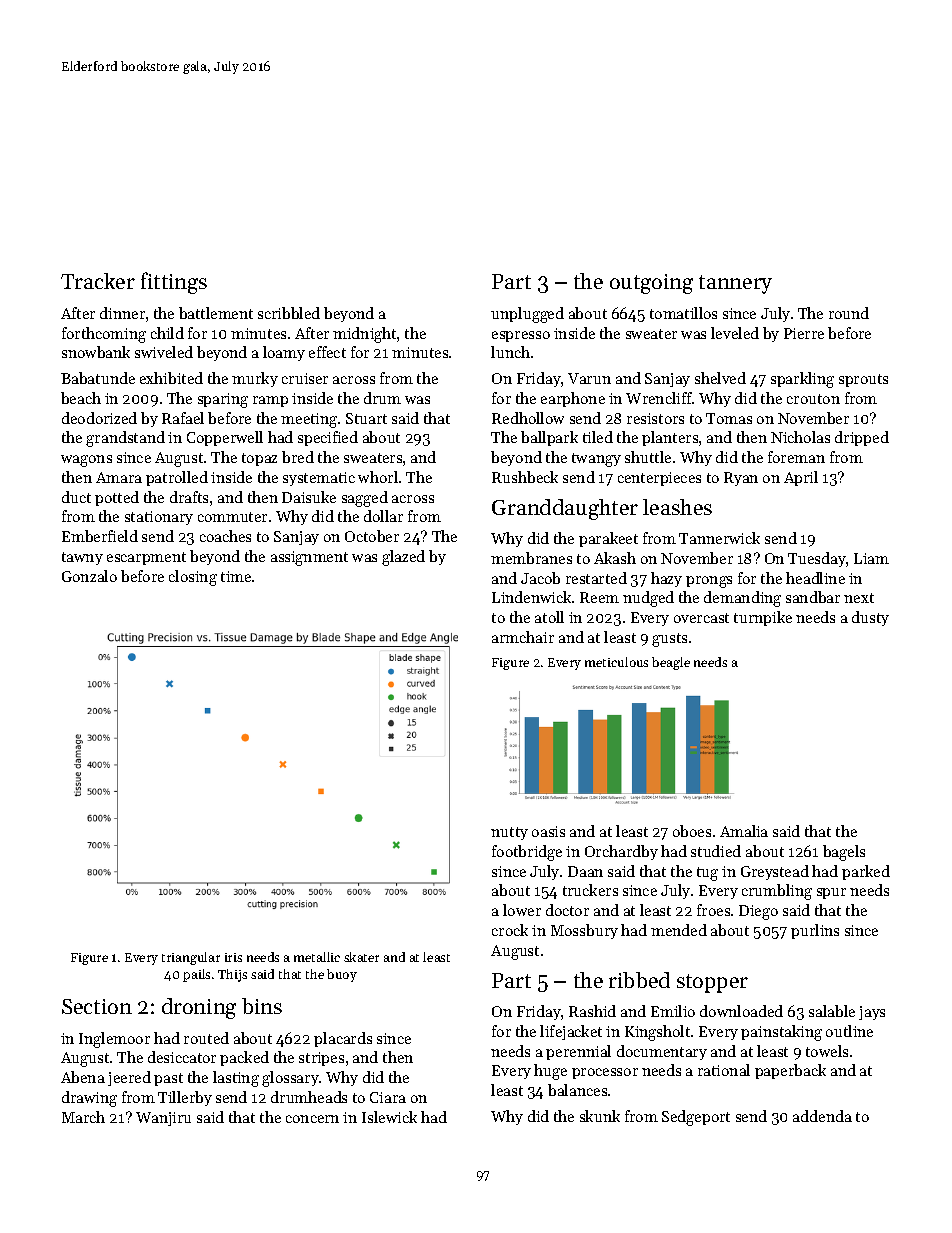 The image size is (952, 1233). I want to click on Tracker, so click(98, 281).
